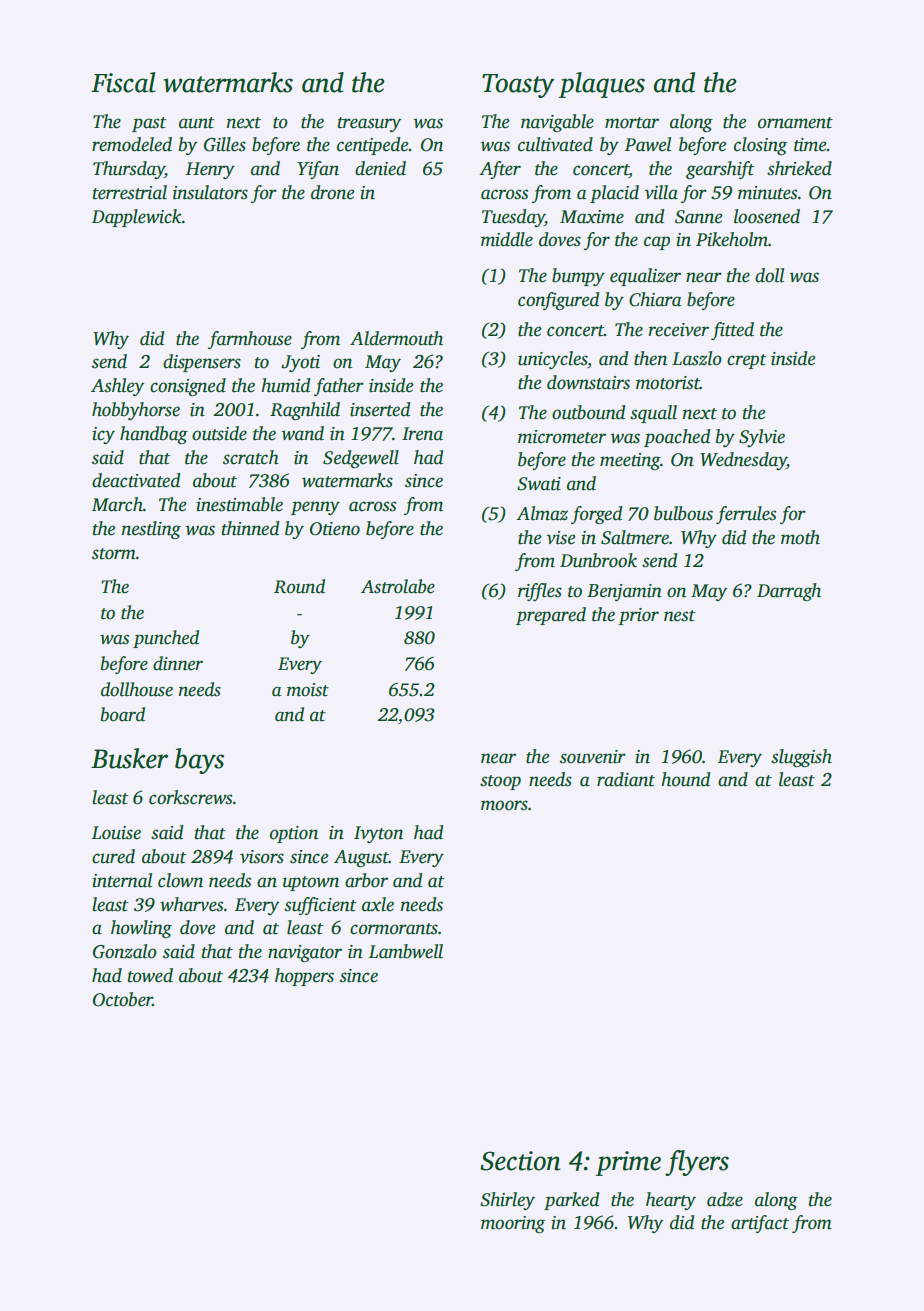  I want to click on internal, so click(122, 880).
